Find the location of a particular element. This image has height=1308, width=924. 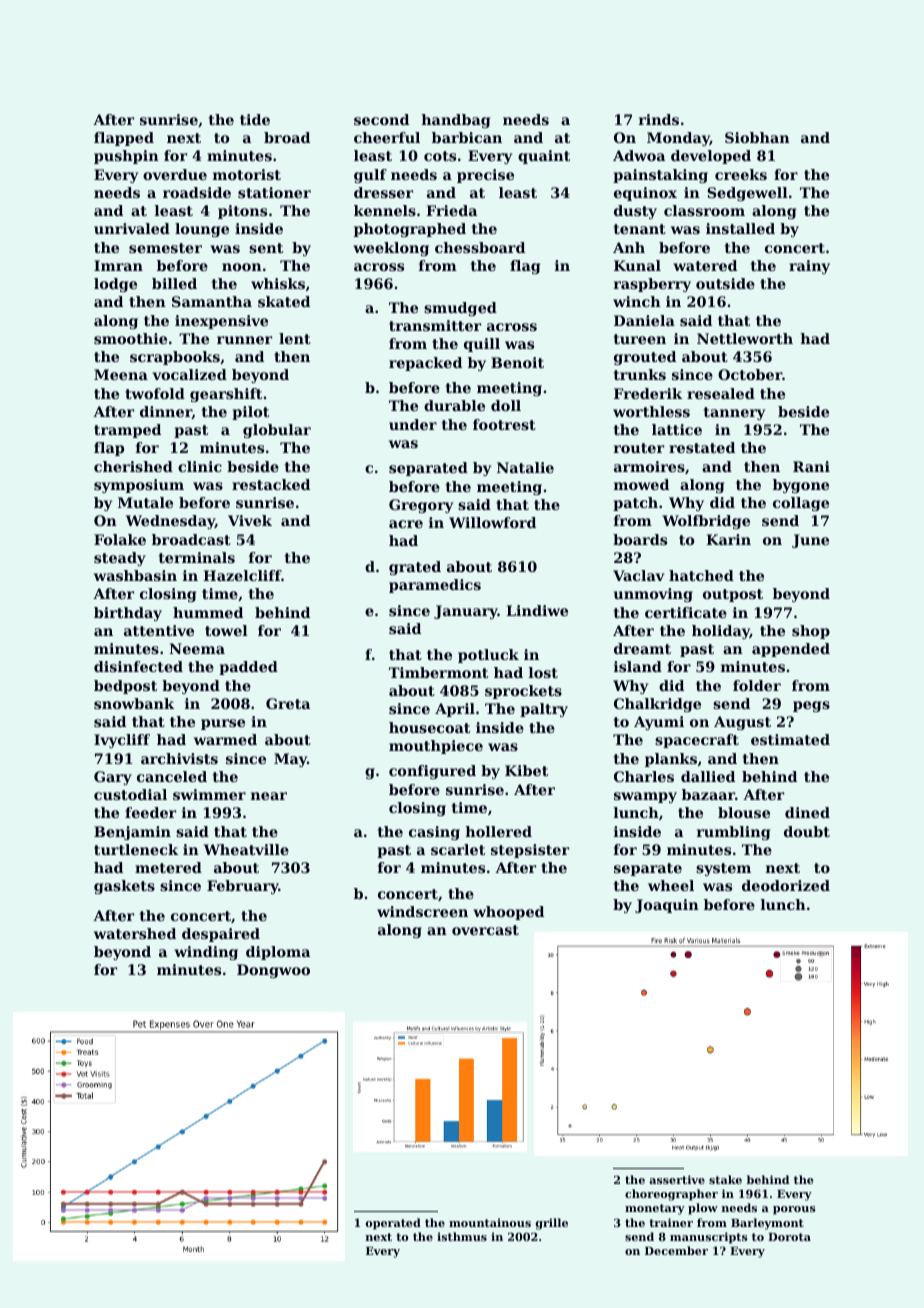

Dongwoo is located at coordinates (273, 971).
